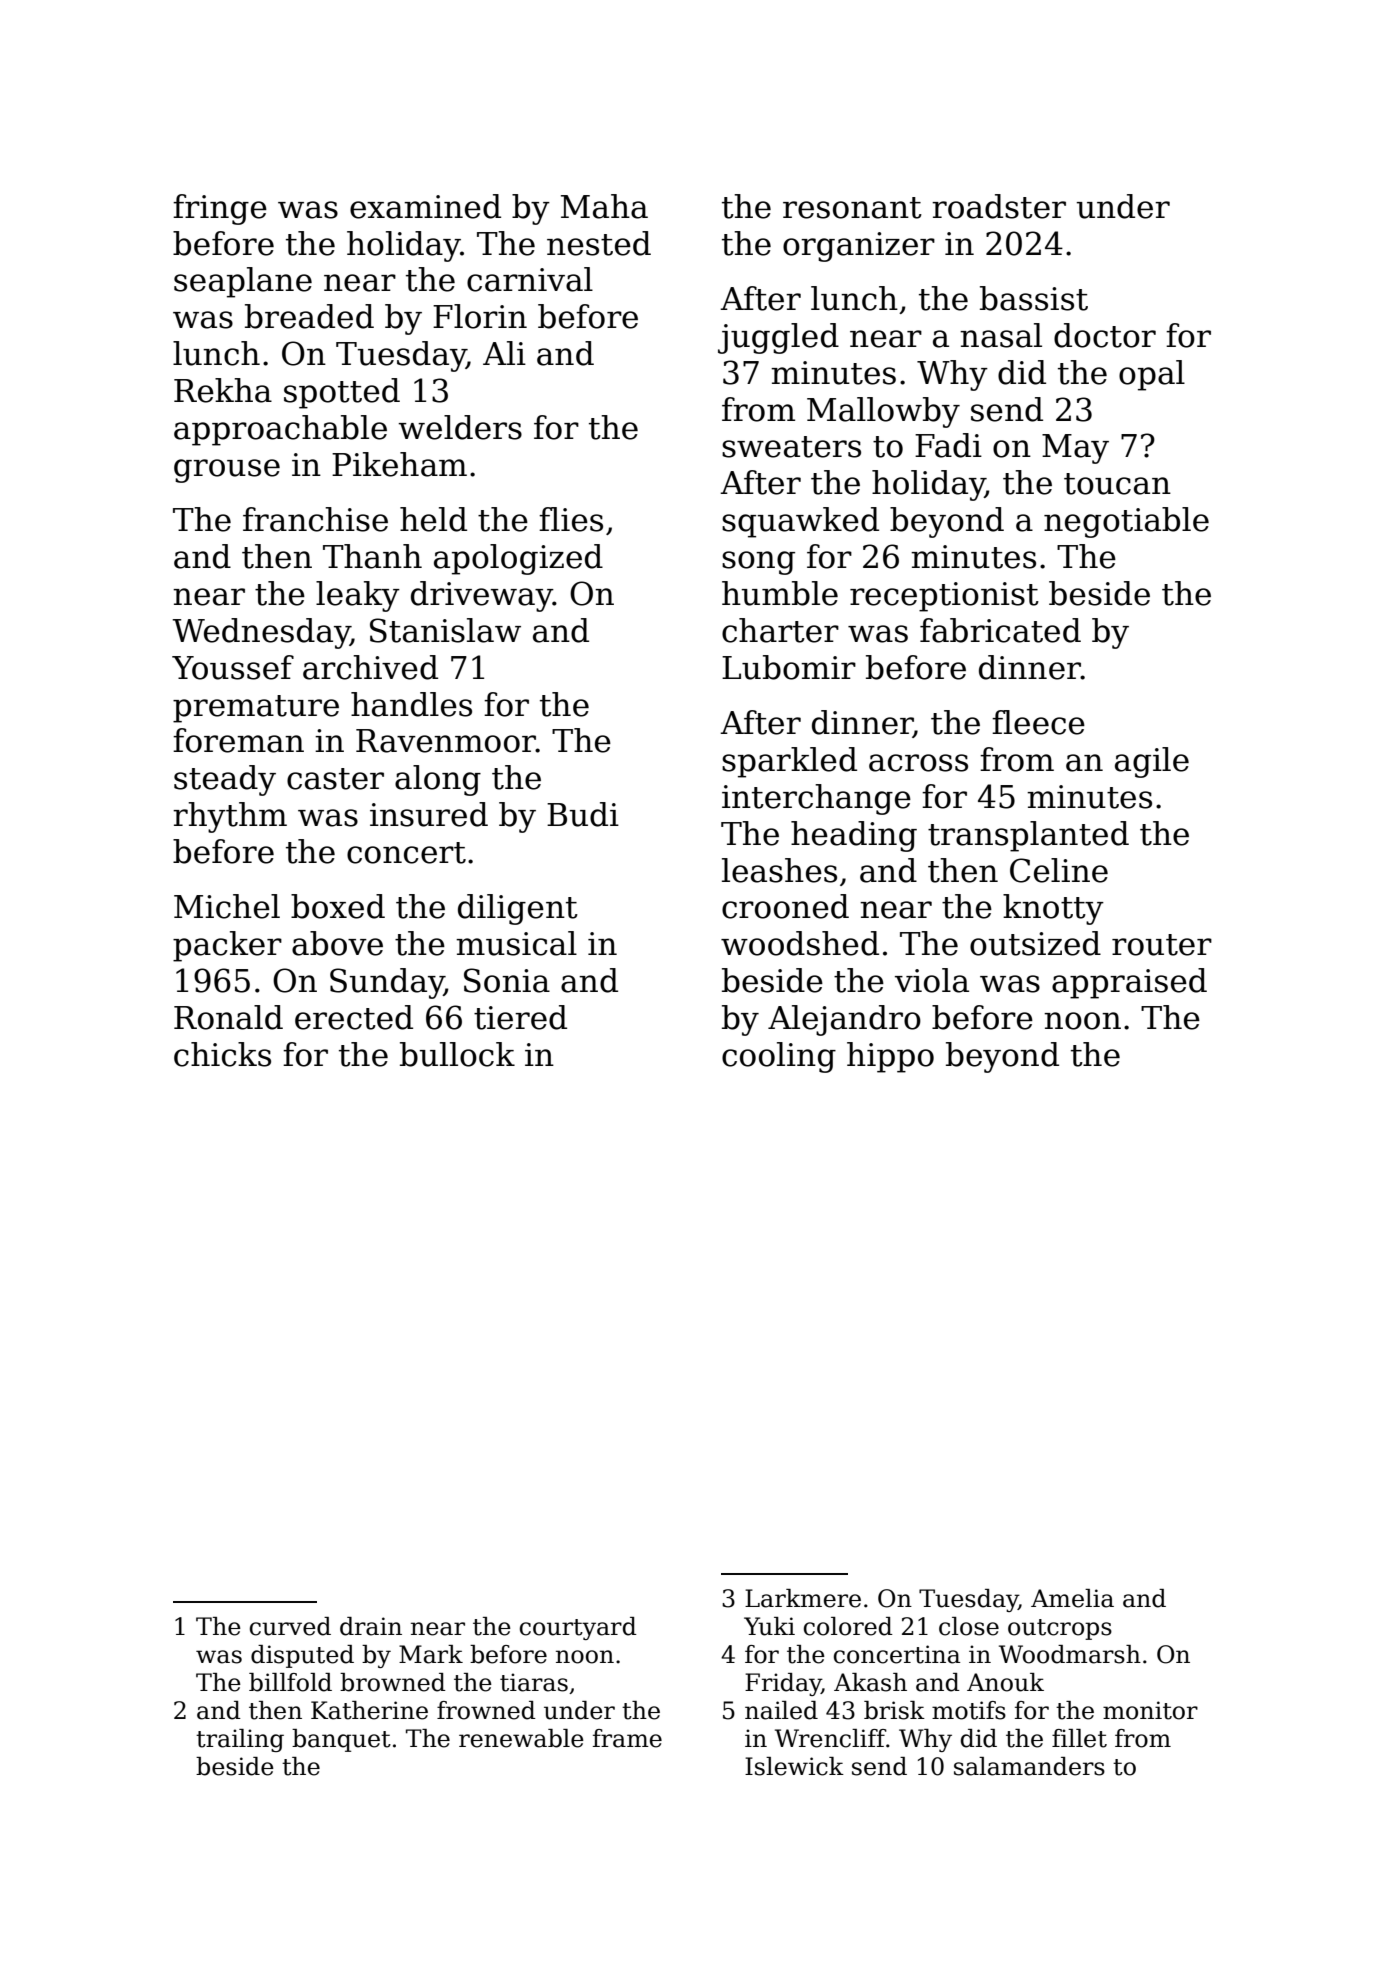 The height and width of the screenshot is (1969, 1386). Describe the element at coordinates (520, 1017) in the screenshot. I see `tiered` at that location.
